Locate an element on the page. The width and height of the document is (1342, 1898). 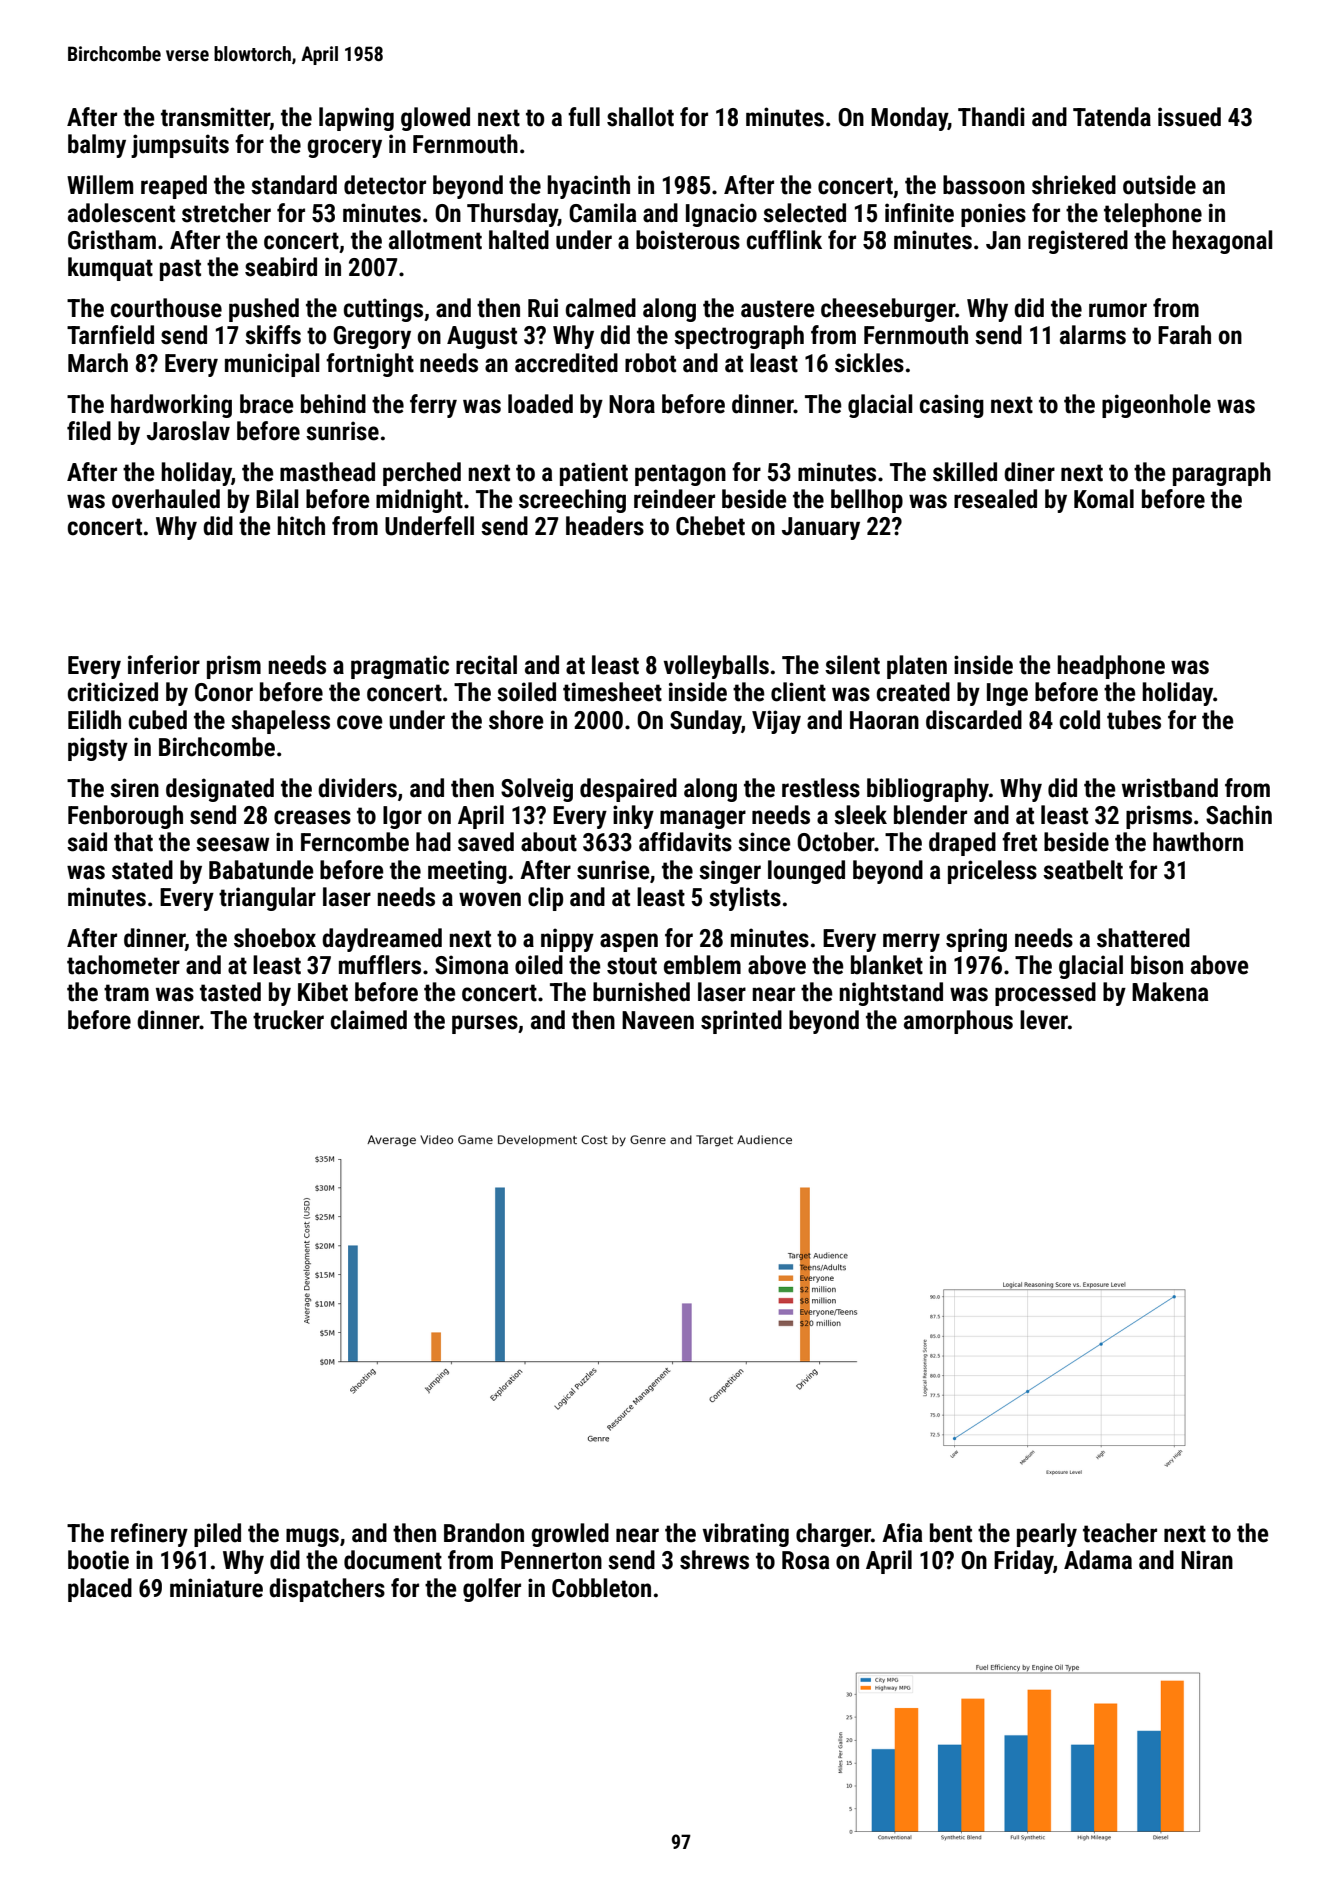
sprinted is located at coordinates (741, 1022).
